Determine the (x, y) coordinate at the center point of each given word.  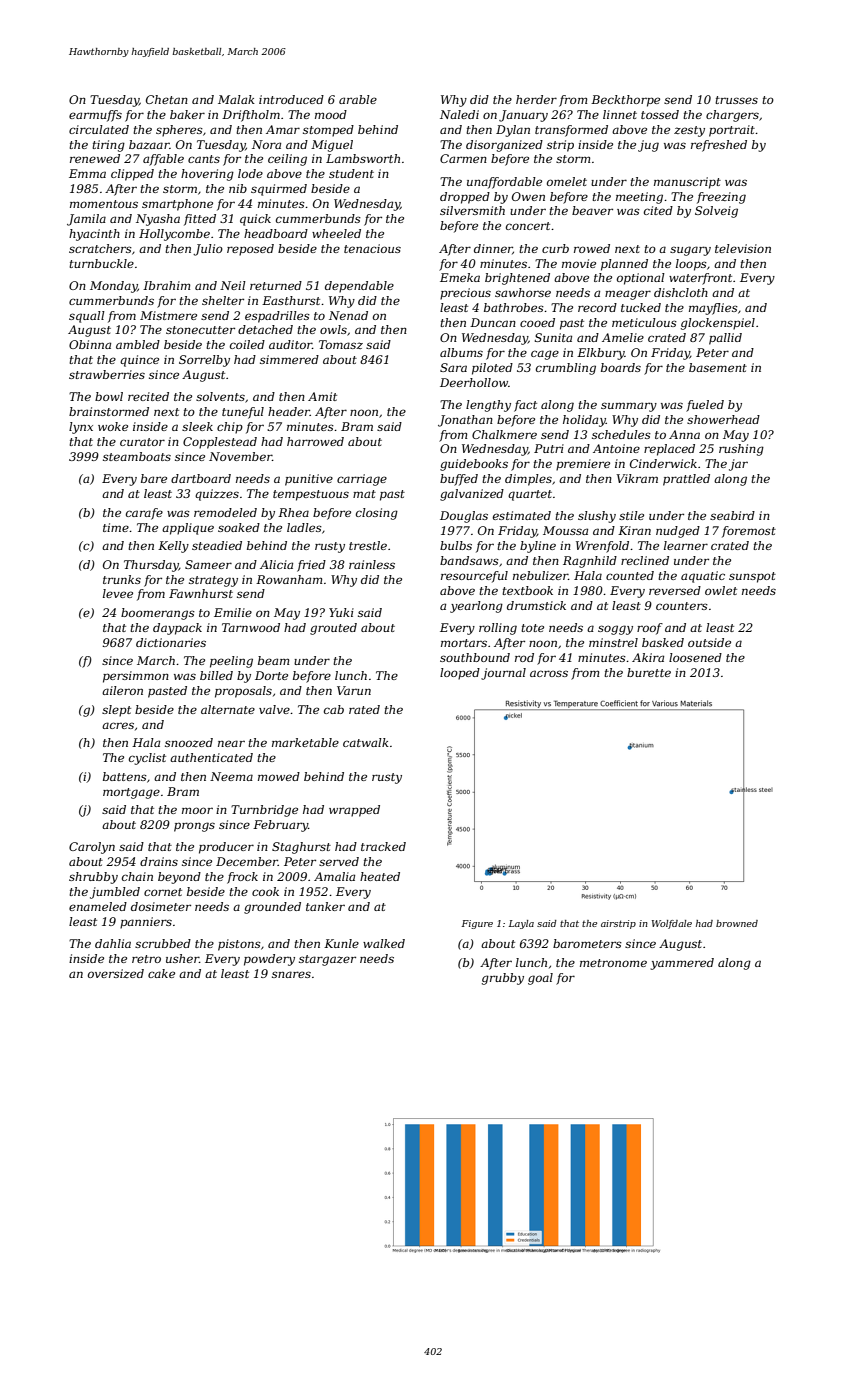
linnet (620, 114)
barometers (587, 943)
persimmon (136, 677)
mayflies (713, 309)
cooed (537, 322)
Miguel (332, 146)
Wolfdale (672, 924)
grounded (272, 908)
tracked (383, 846)
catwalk (366, 742)
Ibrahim (166, 285)
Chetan (167, 99)
